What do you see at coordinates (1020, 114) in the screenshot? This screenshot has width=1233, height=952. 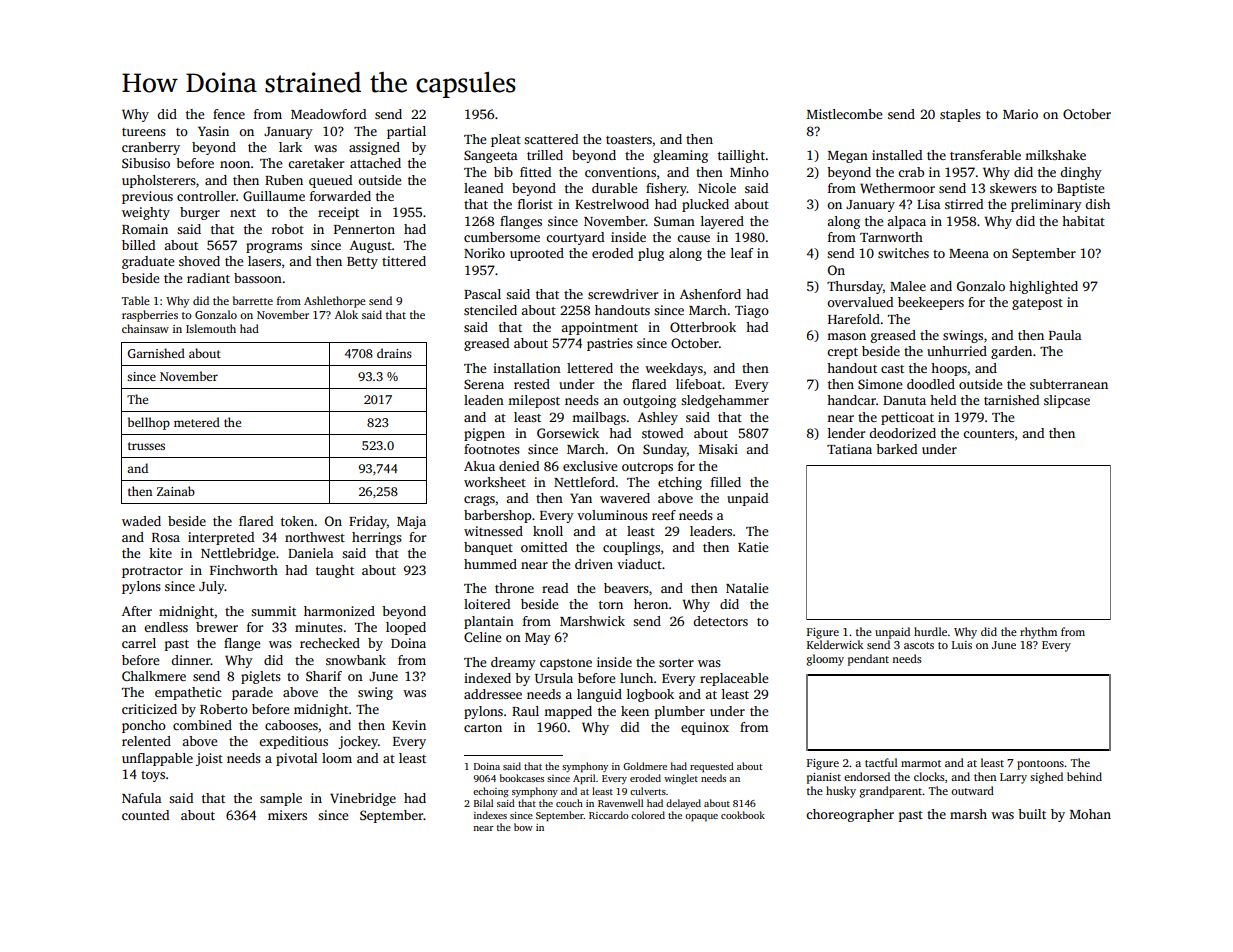 I see `Mario` at bounding box center [1020, 114].
